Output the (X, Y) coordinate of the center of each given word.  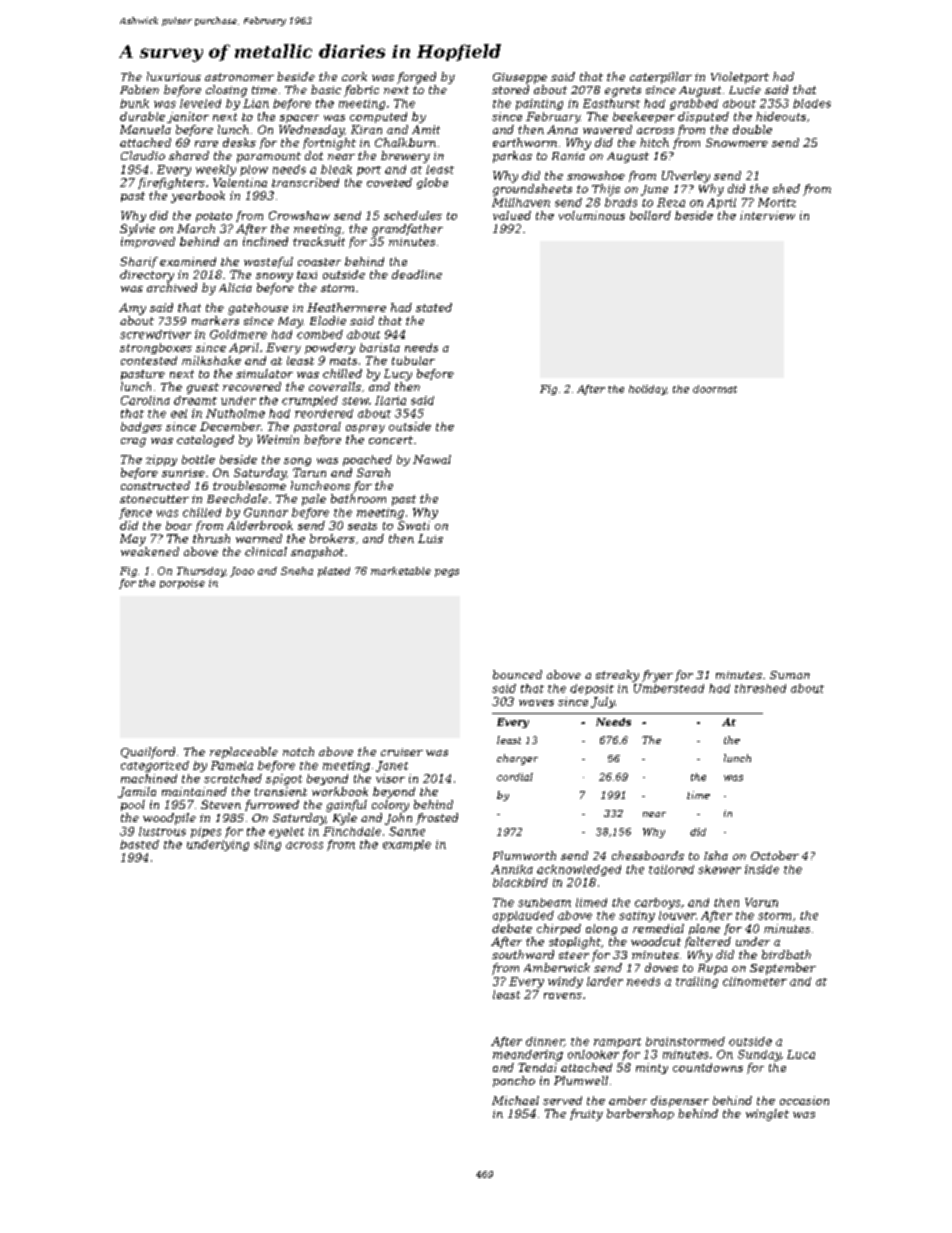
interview (767, 215)
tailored (671, 869)
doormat (715, 389)
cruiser (402, 752)
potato (214, 217)
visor (390, 778)
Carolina (145, 400)
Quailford (148, 753)
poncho (514, 1081)
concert (391, 440)
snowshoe (596, 175)
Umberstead (669, 688)
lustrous (162, 831)
